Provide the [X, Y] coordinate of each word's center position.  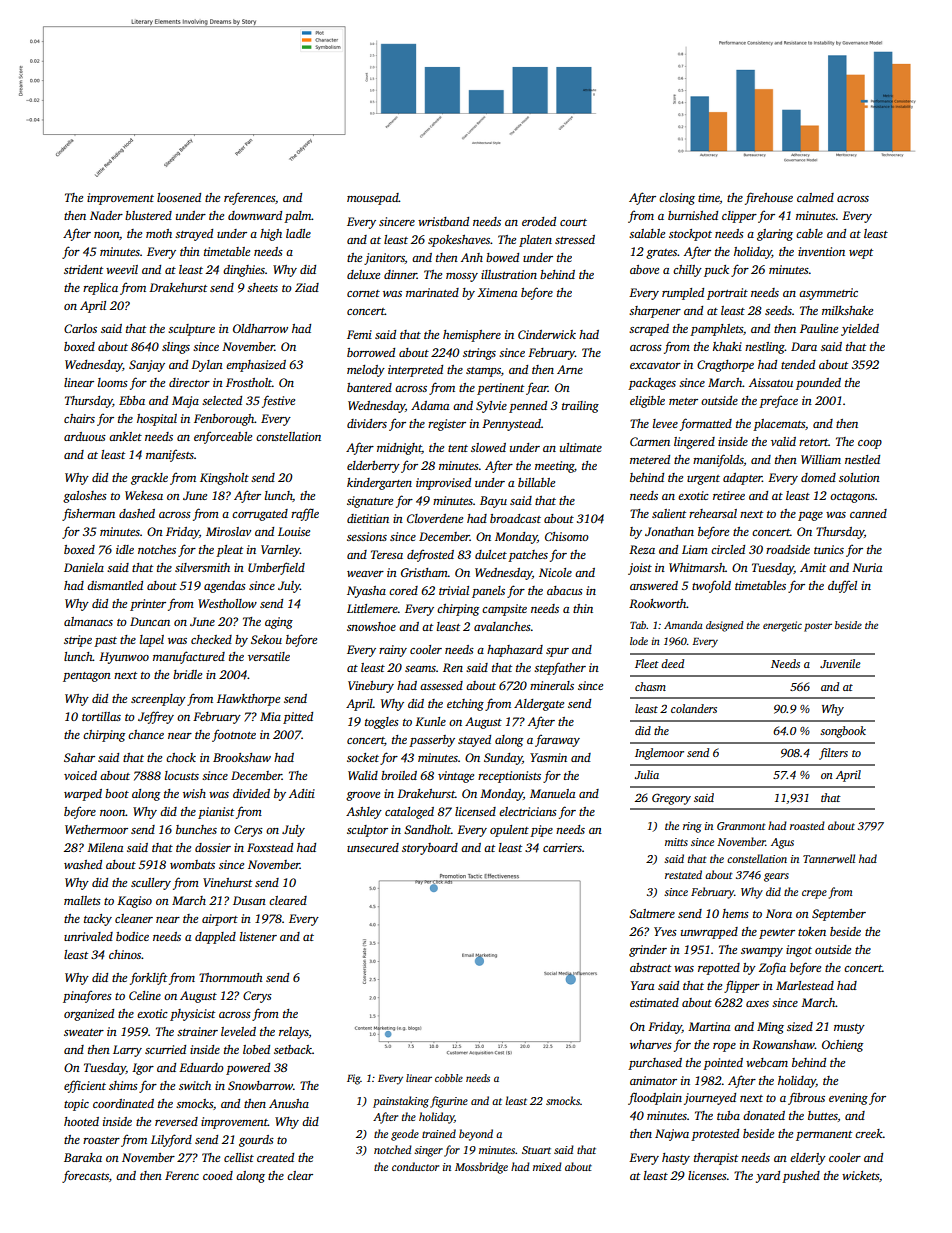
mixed [547, 1166]
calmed [815, 197]
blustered [148, 215]
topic [76, 1105]
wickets [860, 1175]
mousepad [373, 199]
